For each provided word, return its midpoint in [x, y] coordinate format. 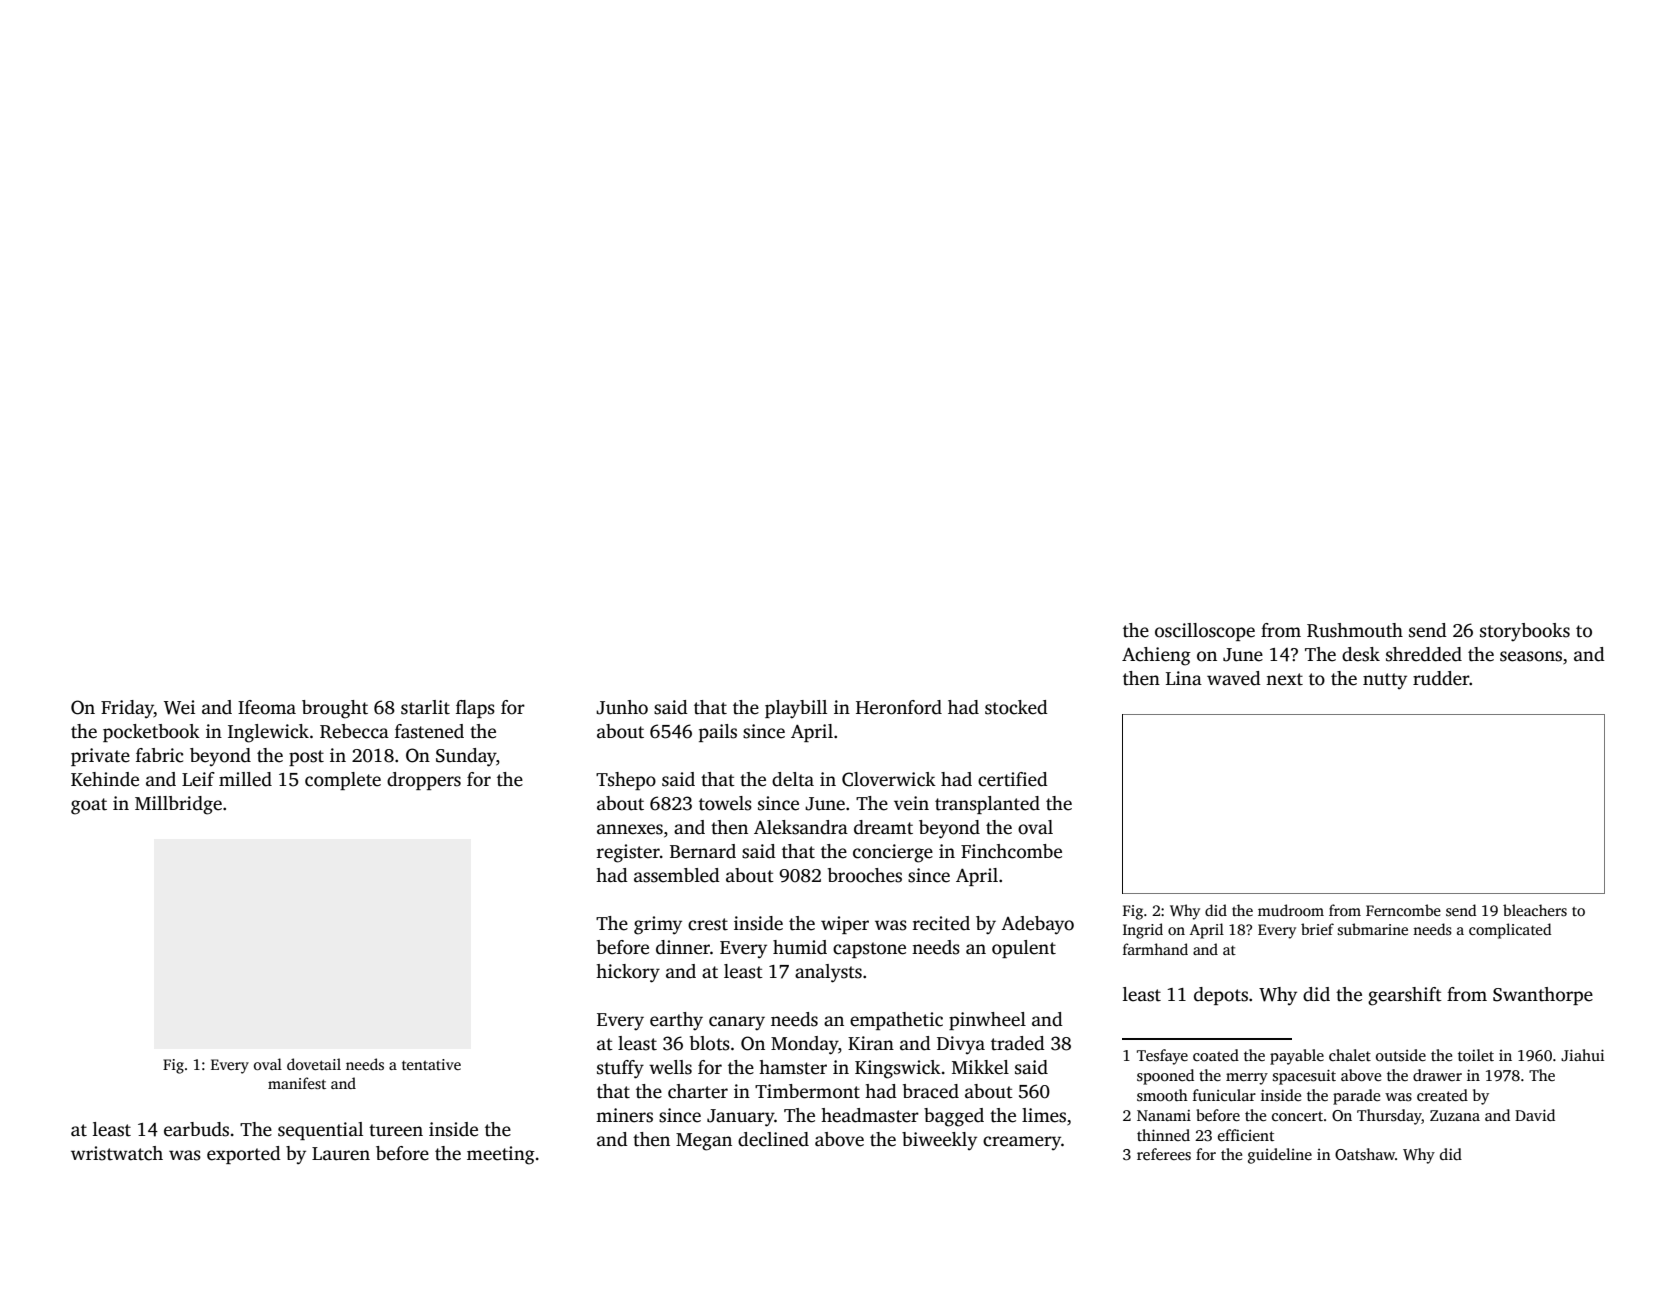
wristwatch [117, 1153]
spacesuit [1304, 1077]
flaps [475, 709]
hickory [628, 973]
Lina [1184, 678]
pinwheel [987, 1021]
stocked [1016, 707]
